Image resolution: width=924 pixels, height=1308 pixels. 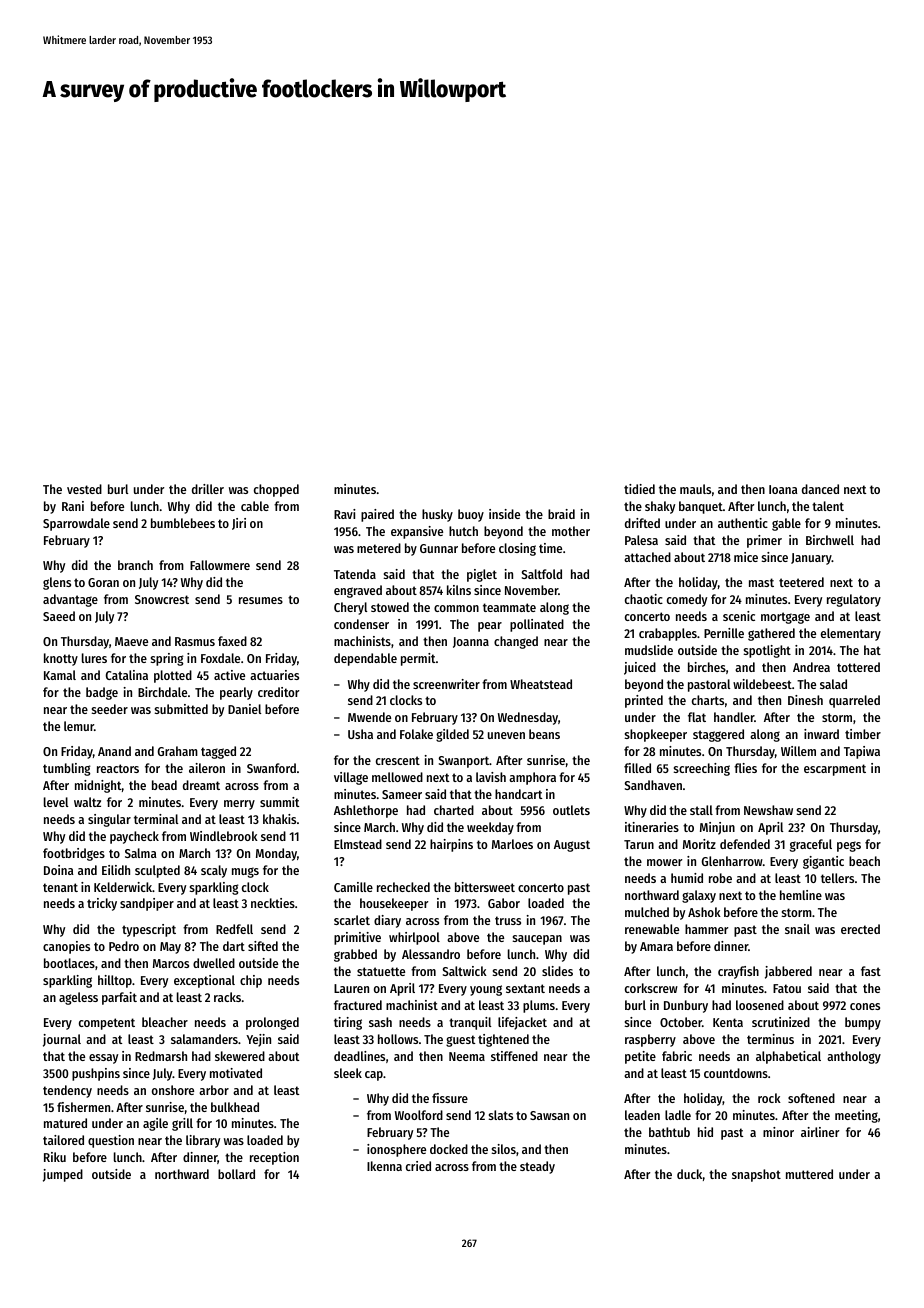 What do you see at coordinates (537, 1167) in the screenshot?
I see `steady` at bounding box center [537, 1167].
